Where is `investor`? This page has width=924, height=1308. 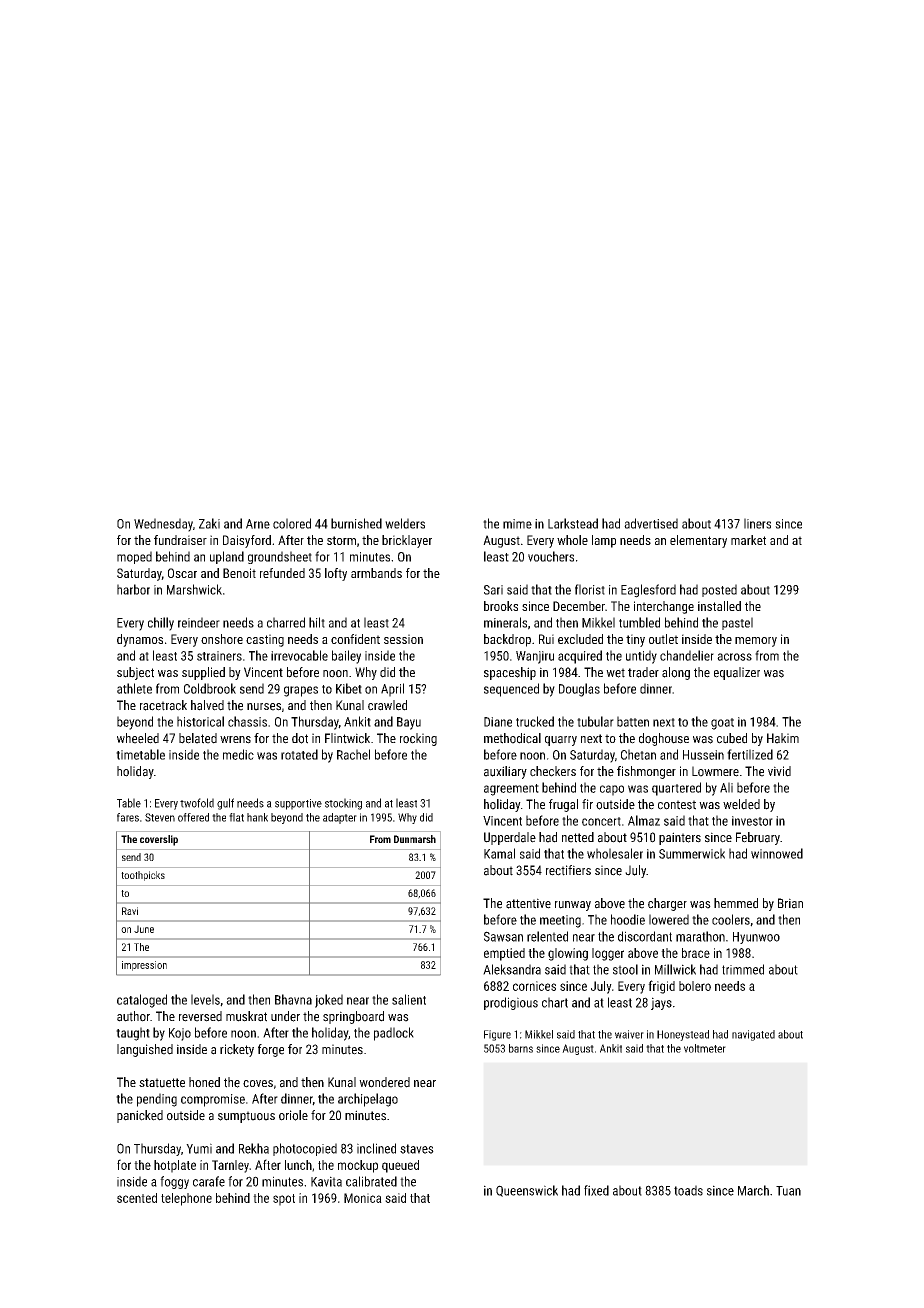
investor is located at coordinates (752, 821).
